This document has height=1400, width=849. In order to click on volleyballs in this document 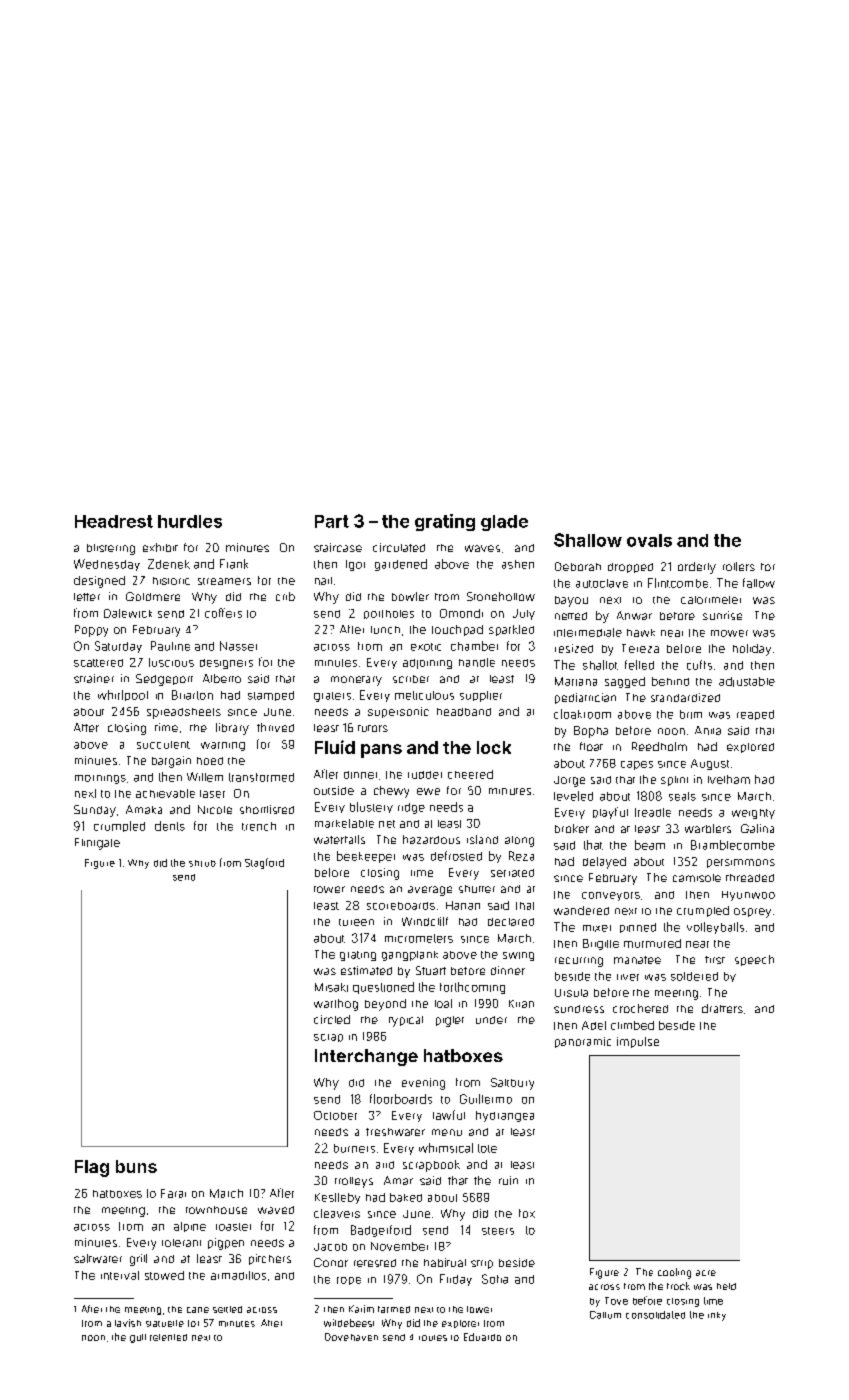, I will do `click(715, 928)`.
